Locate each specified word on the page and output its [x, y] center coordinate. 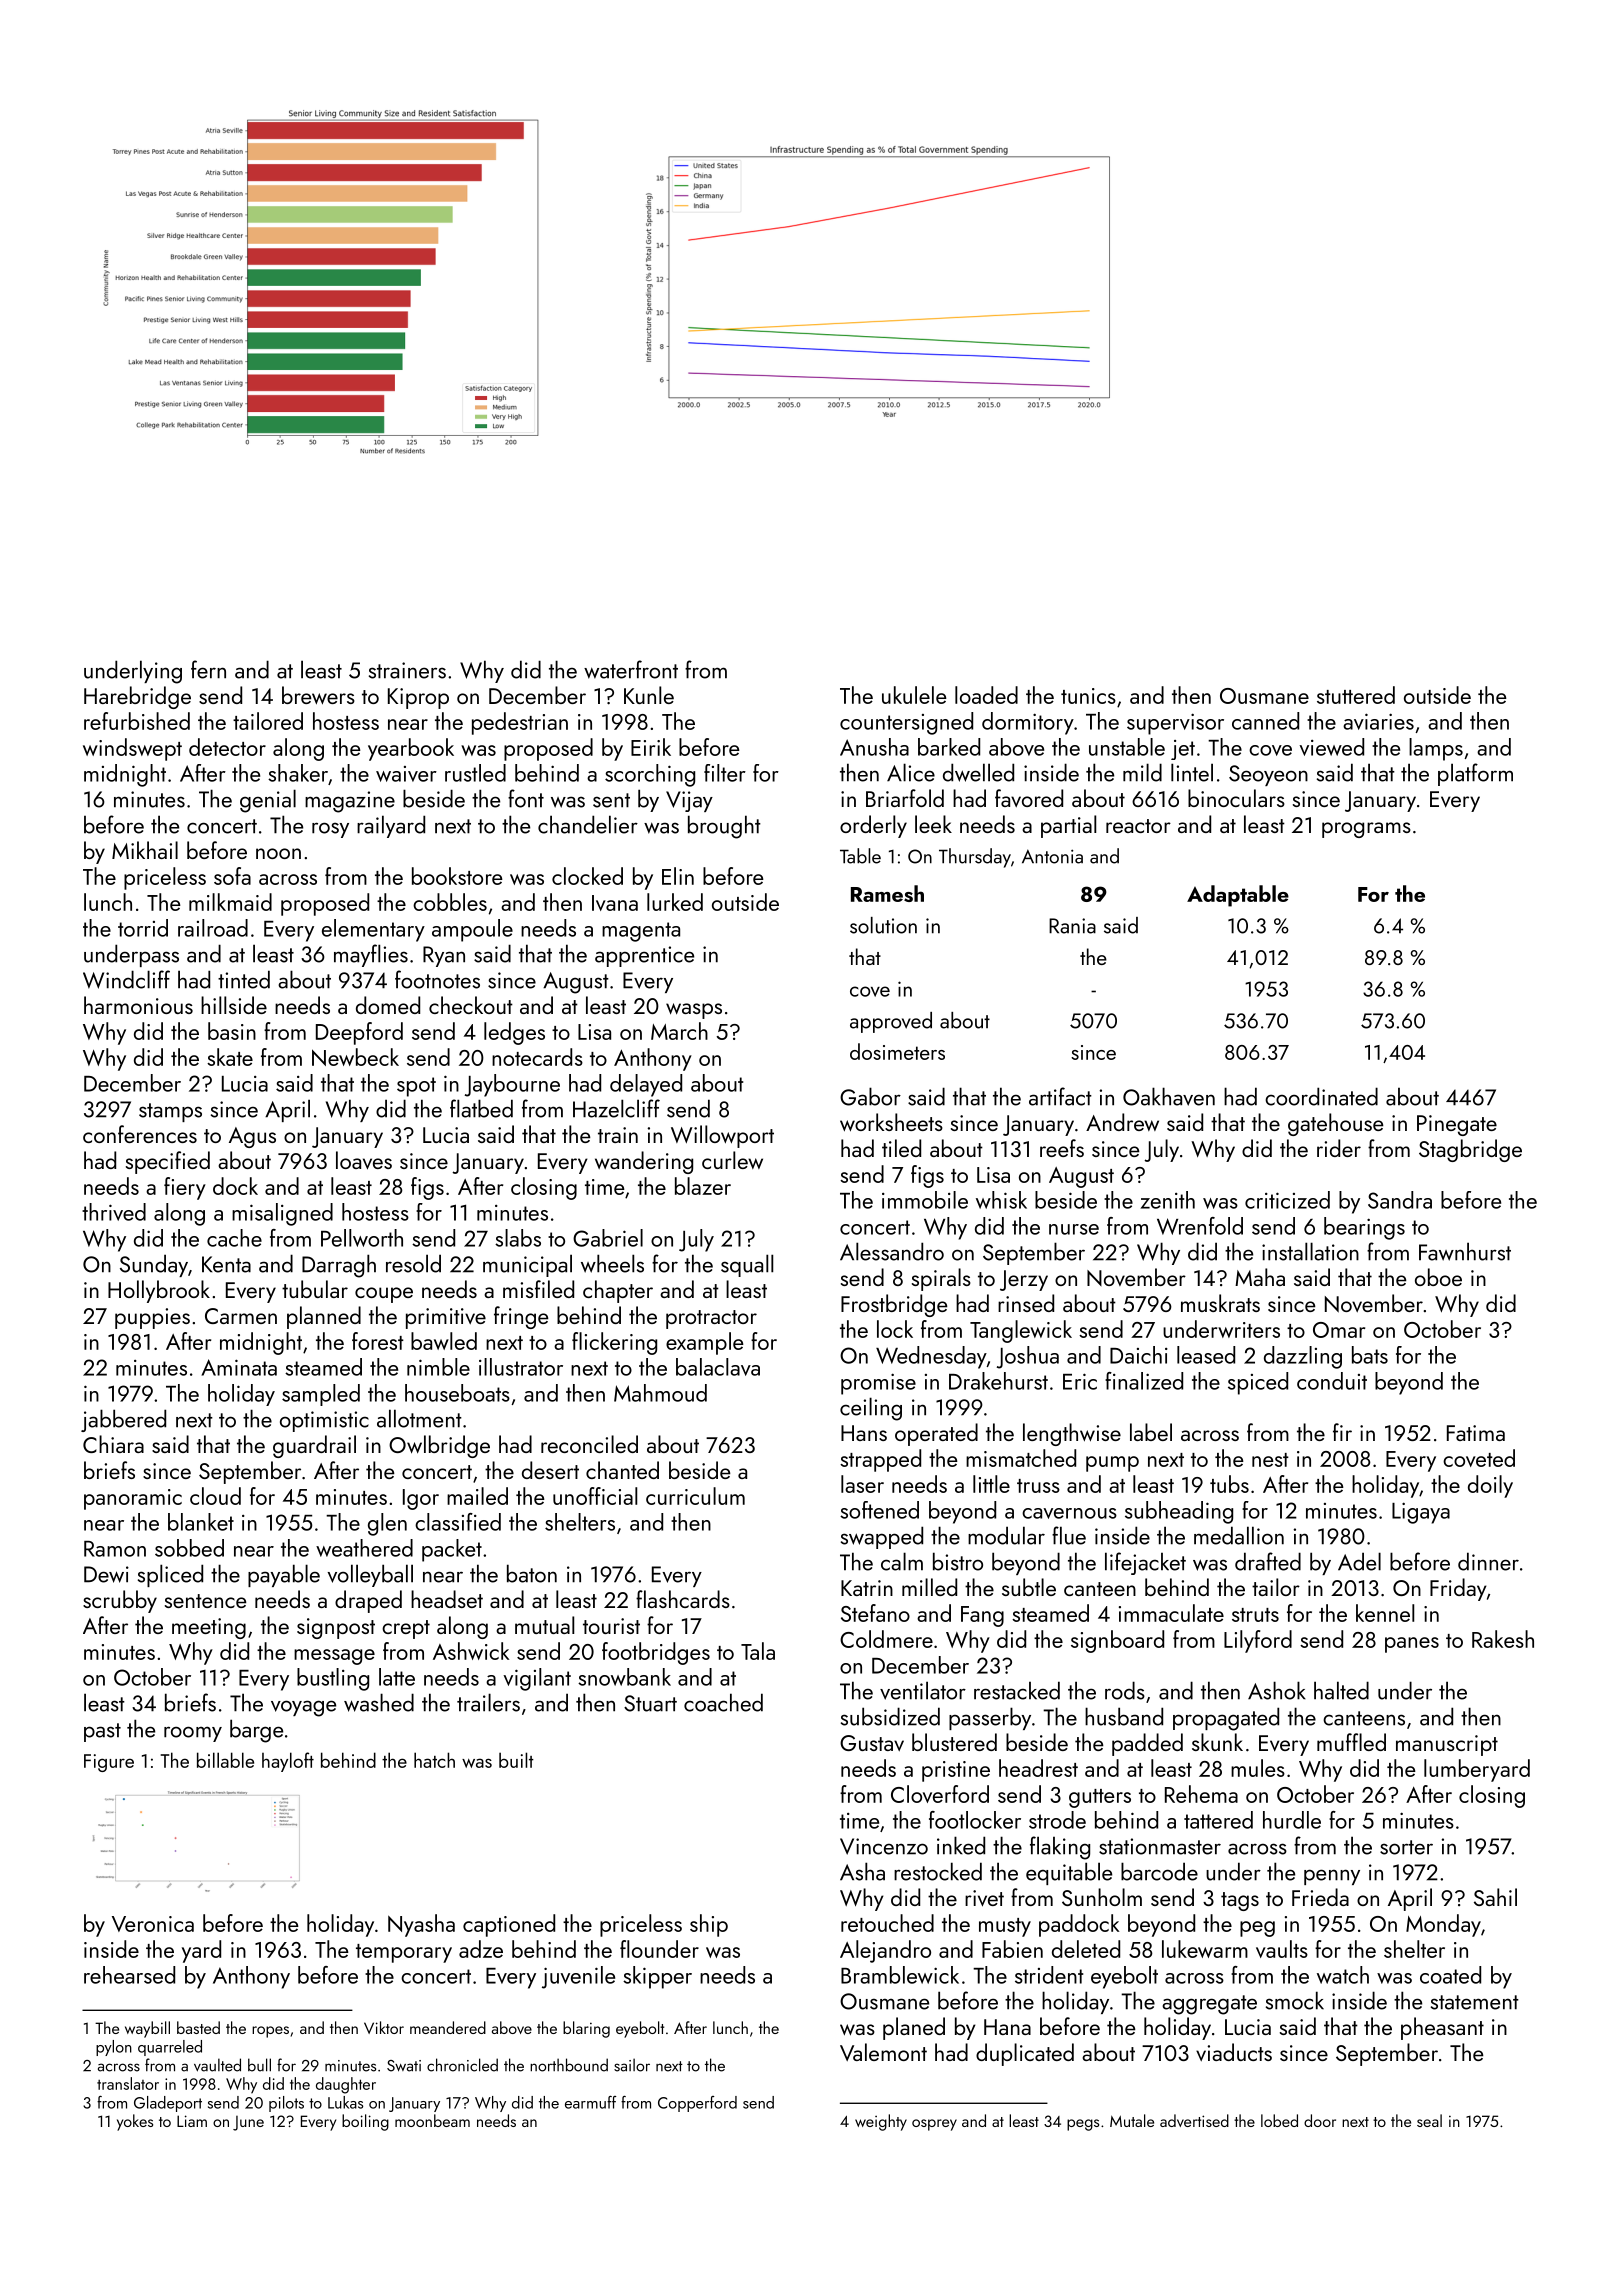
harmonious [138, 1005]
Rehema [1201, 1794]
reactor [1138, 826]
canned [1265, 721]
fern [208, 669]
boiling [365, 2122]
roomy [193, 1734]
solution [883, 925]
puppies [152, 1318]
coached [723, 1702]
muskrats [1220, 1303]
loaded [986, 695]
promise [878, 1384]
